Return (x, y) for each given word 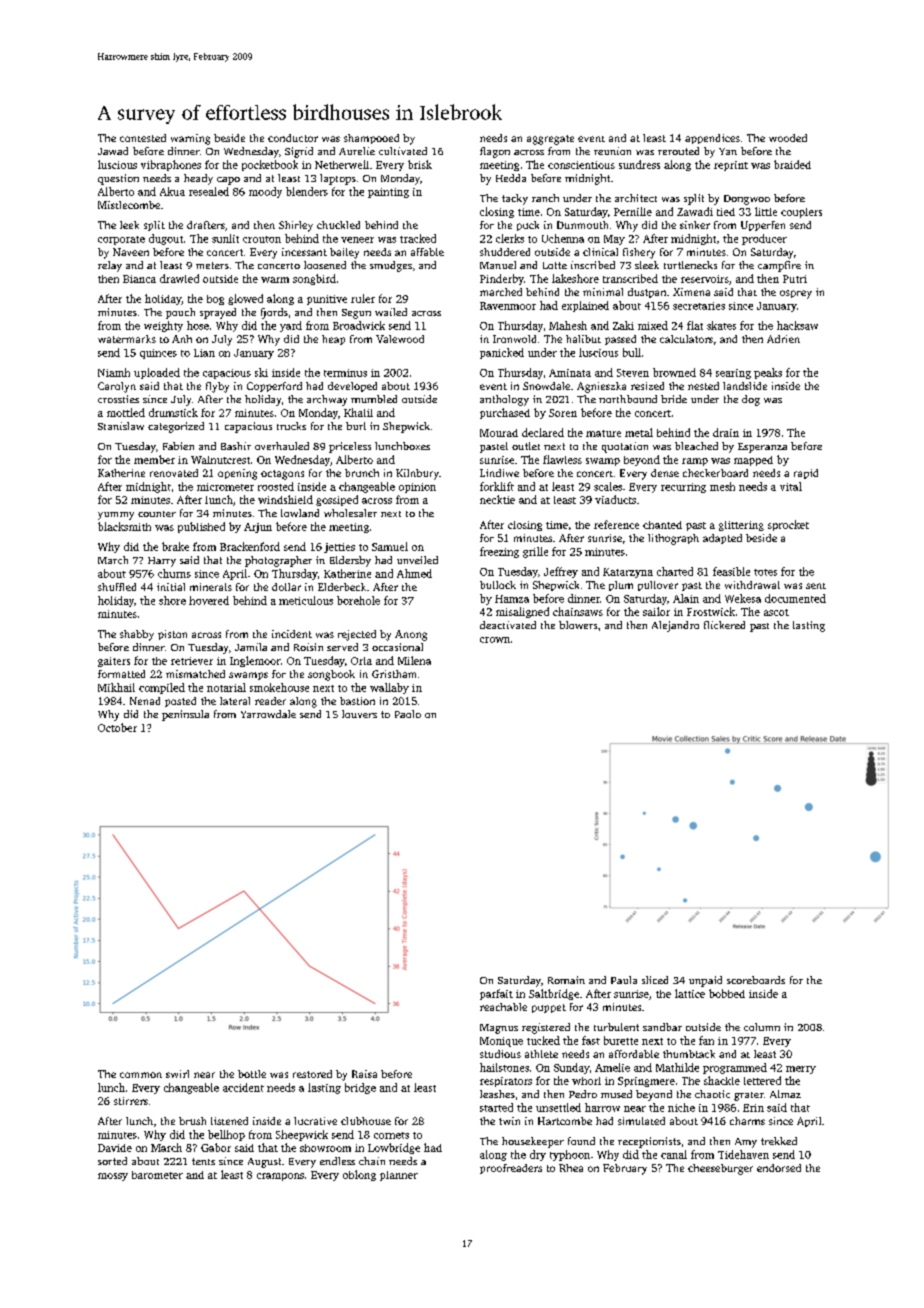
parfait (496, 994)
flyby (217, 387)
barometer (157, 1175)
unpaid (705, 981)
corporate (121, 240)
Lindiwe (499, 473)
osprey (796, 294)
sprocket (788, 525)
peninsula (185, 715)
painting (388, 193)
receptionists (649, 1142)
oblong (359, 1175)
